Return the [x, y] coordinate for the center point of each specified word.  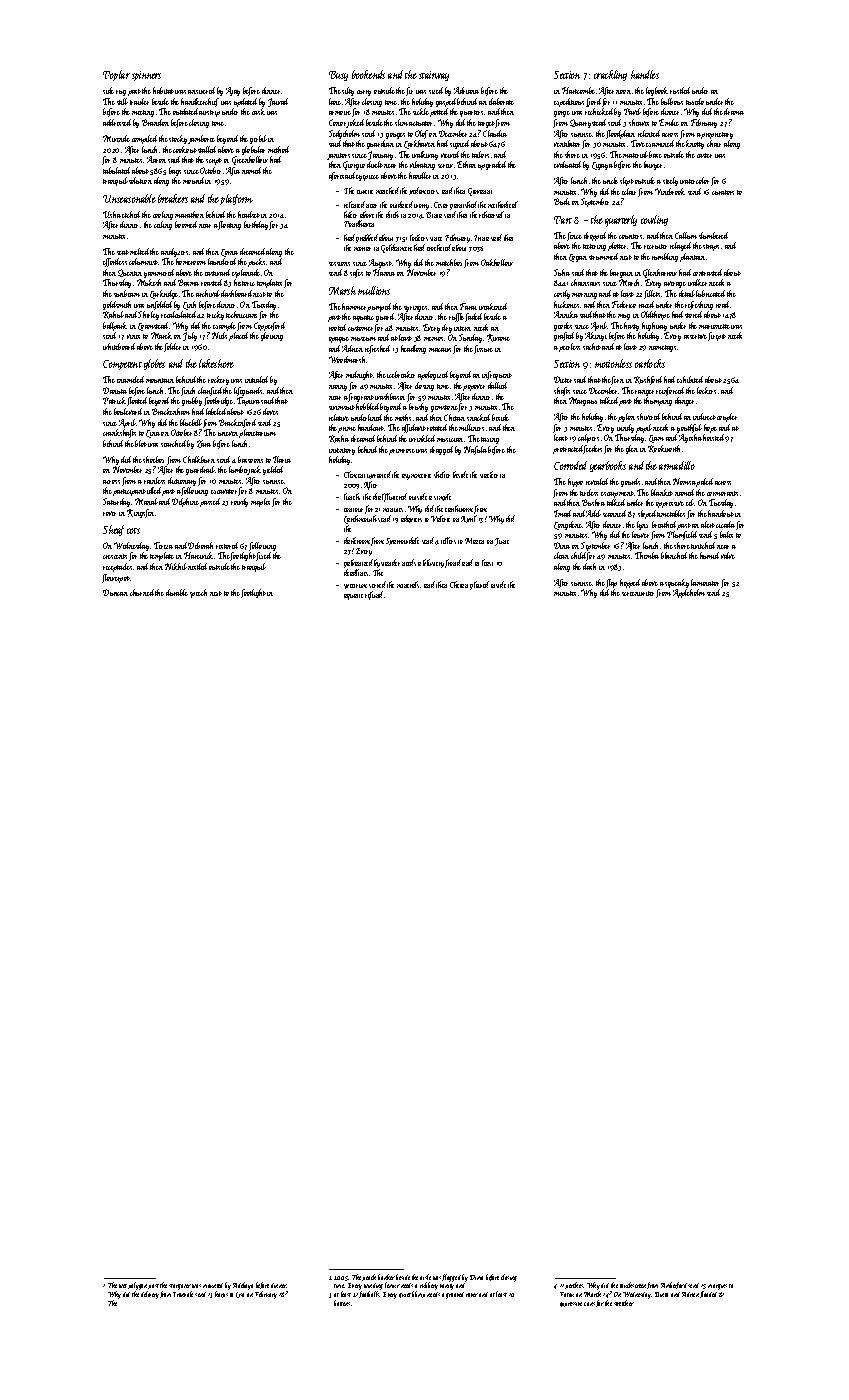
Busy [338, 76]
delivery [150, 1295]
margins [717, 1287]
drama [734, 111]
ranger [644, 393]
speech [198, 593]
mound [194, 180]
